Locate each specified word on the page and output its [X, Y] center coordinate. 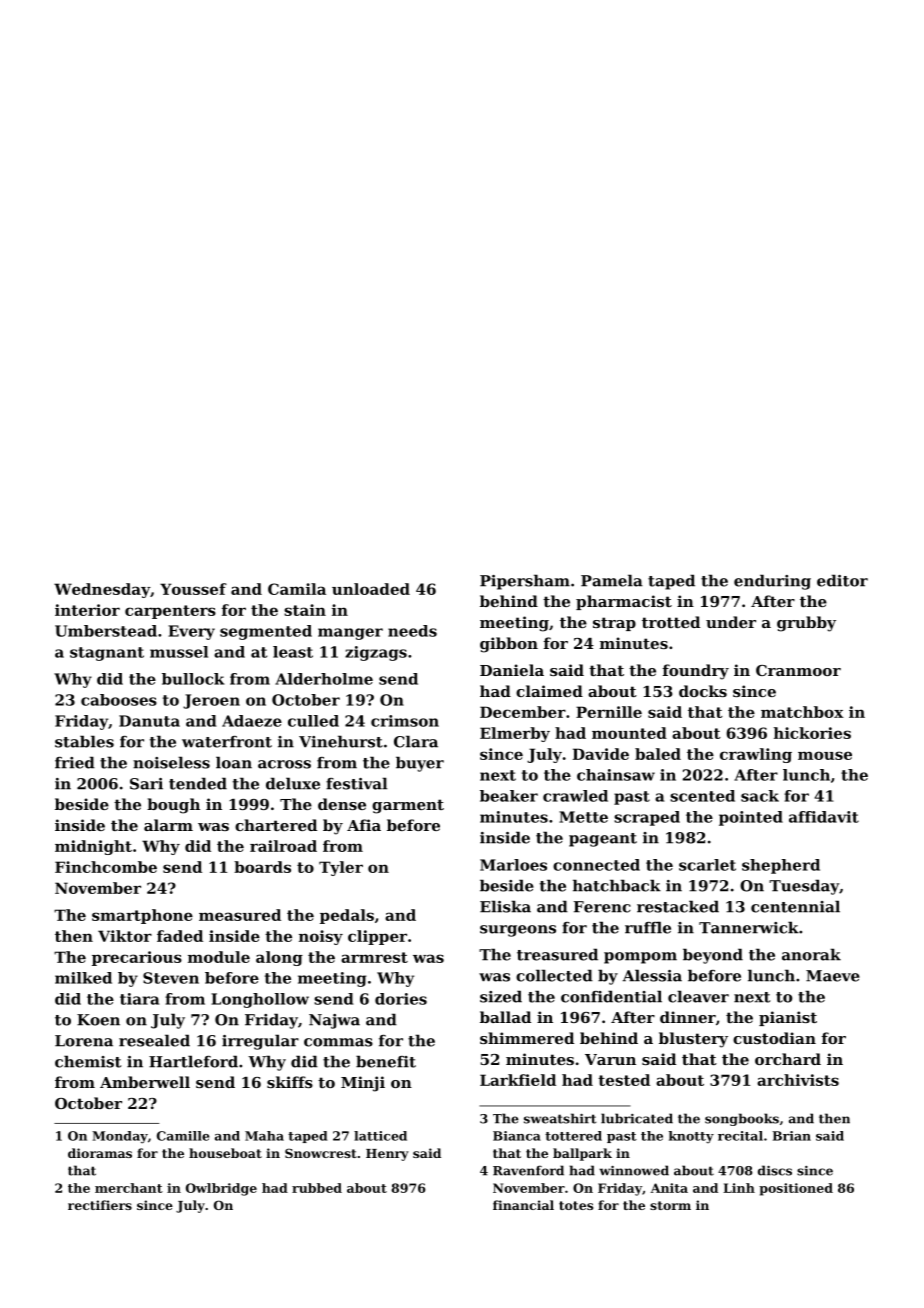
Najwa [334, 1021]
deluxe [293, 783]
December [523, 712]
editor [842, 580]
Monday [120, 1137]
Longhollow [260, 1000]
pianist [788, 1018]
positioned [796, 1189]
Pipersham [525, 582]
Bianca [517, 1136]
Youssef [193, 589]
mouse [825, 755]
